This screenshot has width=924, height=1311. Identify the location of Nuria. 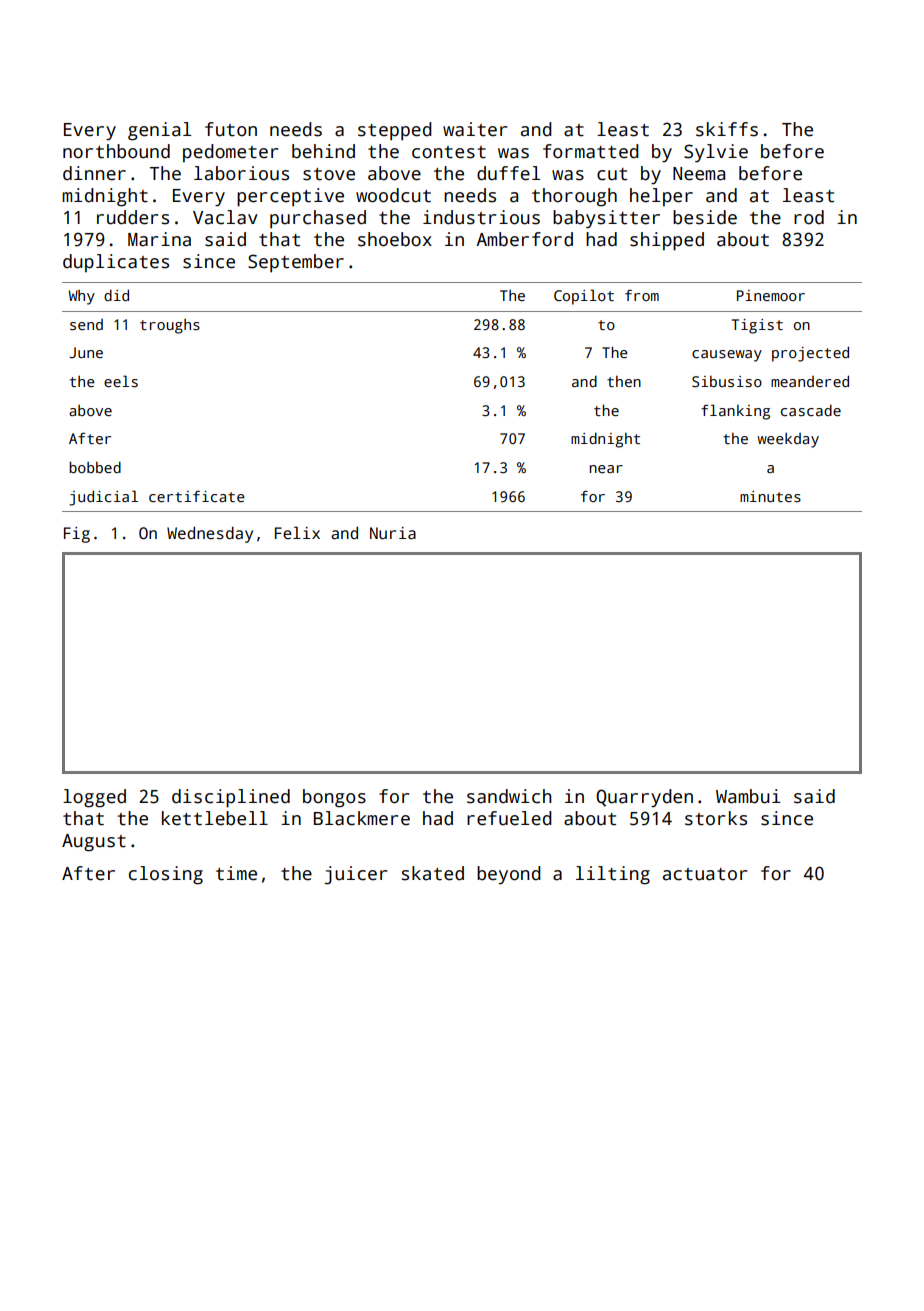
(393, 533).
